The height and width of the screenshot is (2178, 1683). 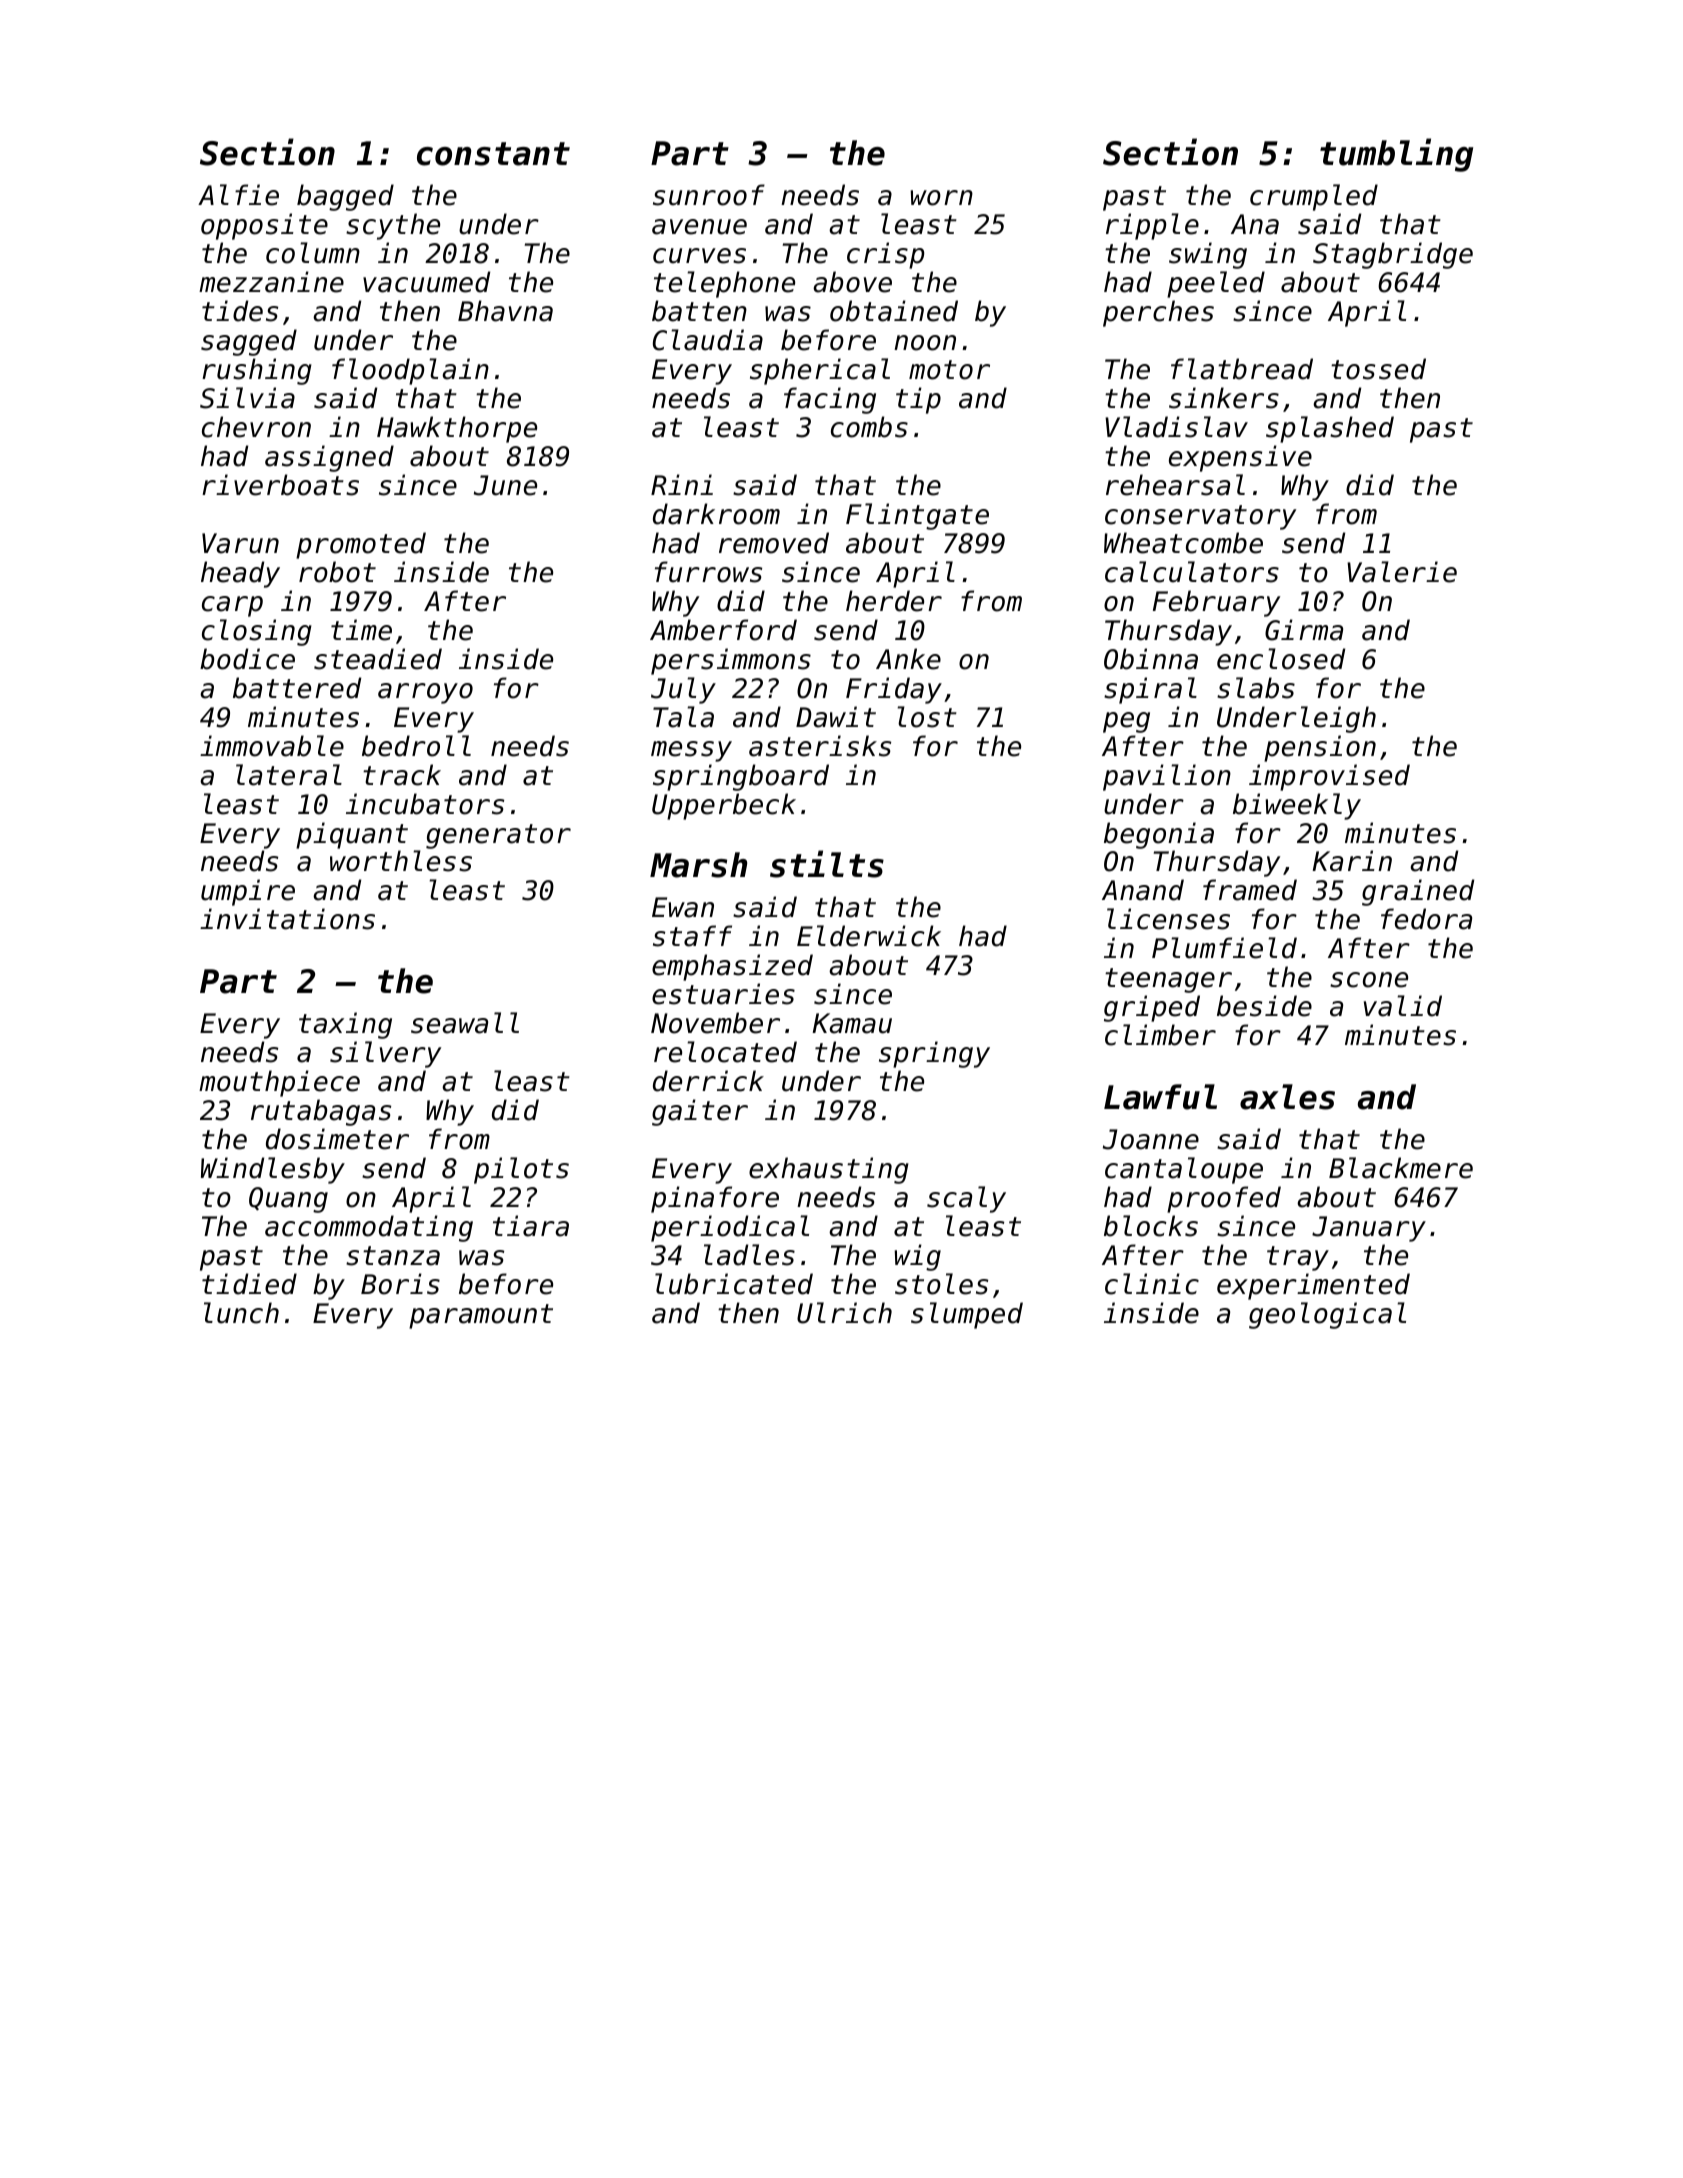 I want to click on Alfie, so click(x=238, y=195).
